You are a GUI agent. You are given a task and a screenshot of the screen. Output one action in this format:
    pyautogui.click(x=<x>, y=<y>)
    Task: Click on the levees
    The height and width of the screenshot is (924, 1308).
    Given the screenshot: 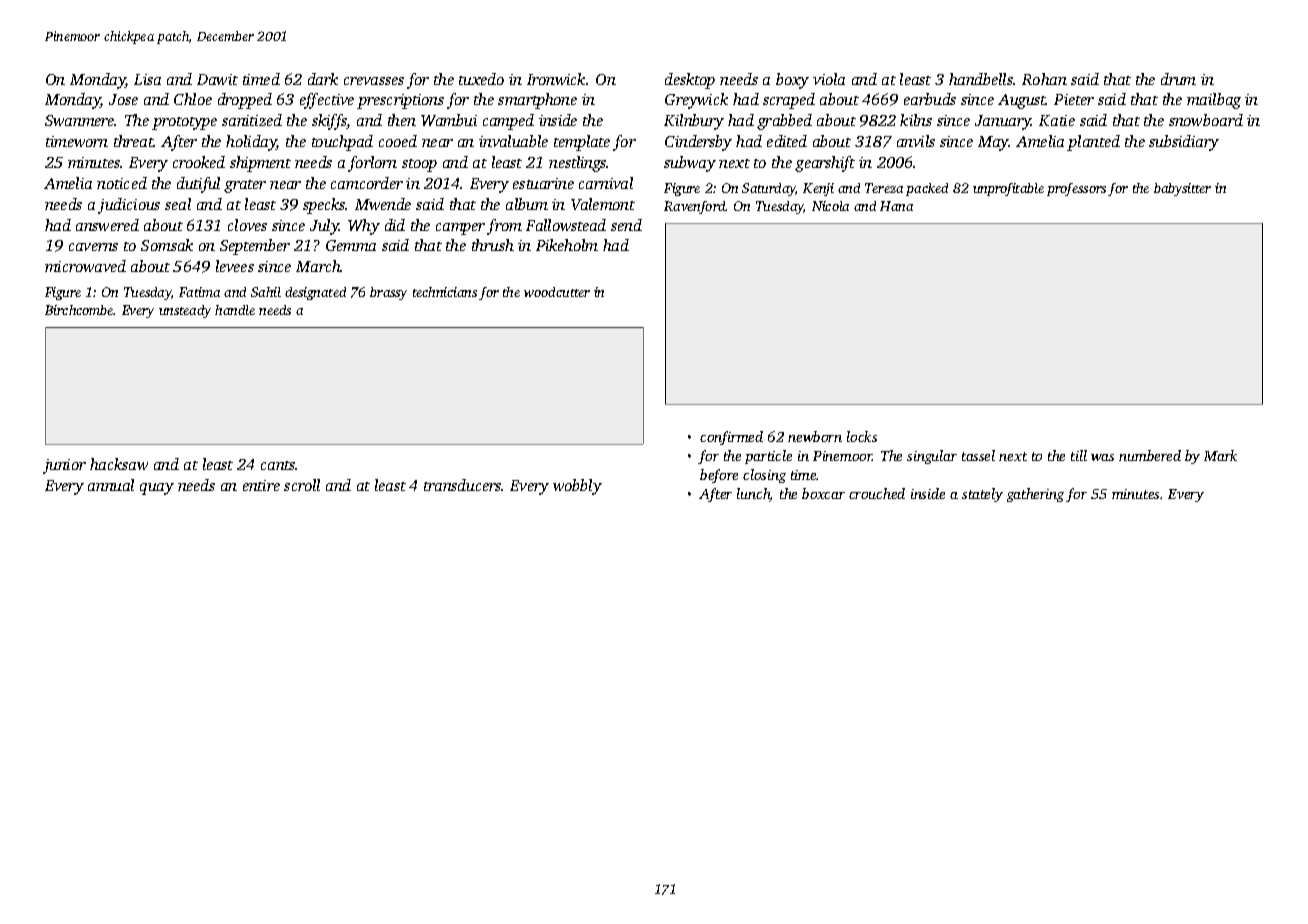 What is the action you would take?
    pyautogui.click(x=235, y=266)
